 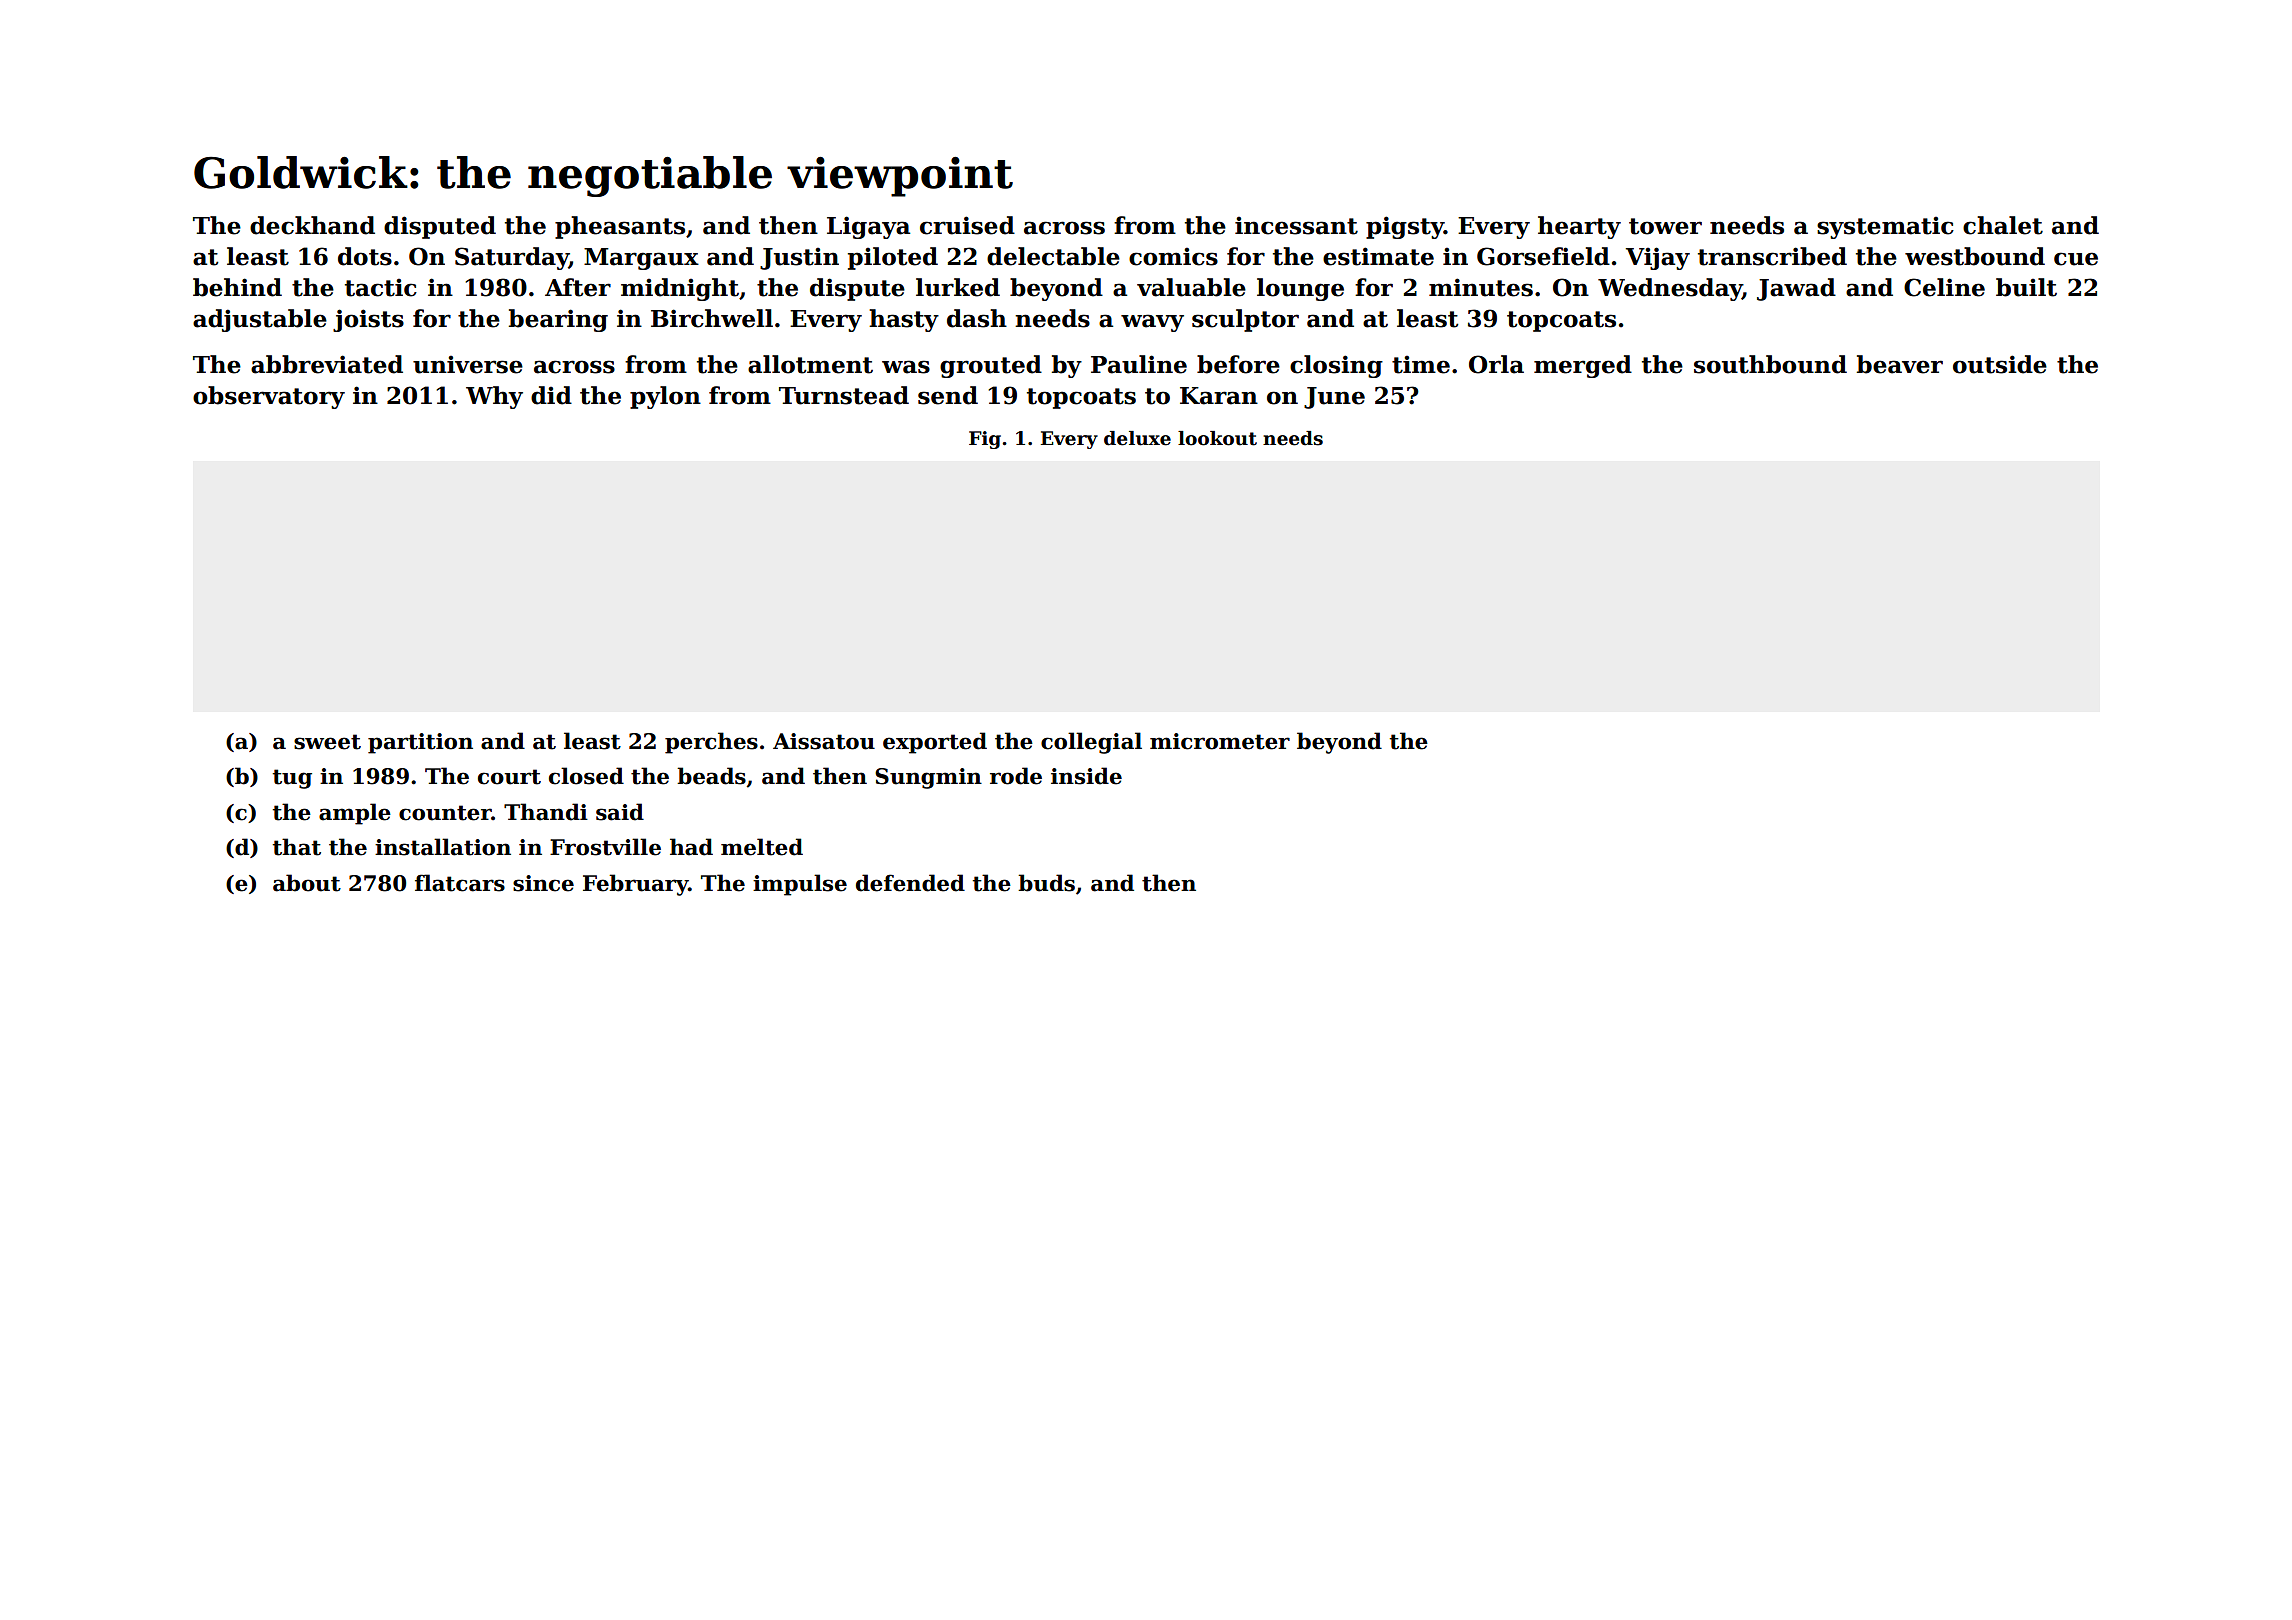 What do you see at coordinates (800, 885) in the screenshot?
I see `impulse` at bounding box center [800, 885].
